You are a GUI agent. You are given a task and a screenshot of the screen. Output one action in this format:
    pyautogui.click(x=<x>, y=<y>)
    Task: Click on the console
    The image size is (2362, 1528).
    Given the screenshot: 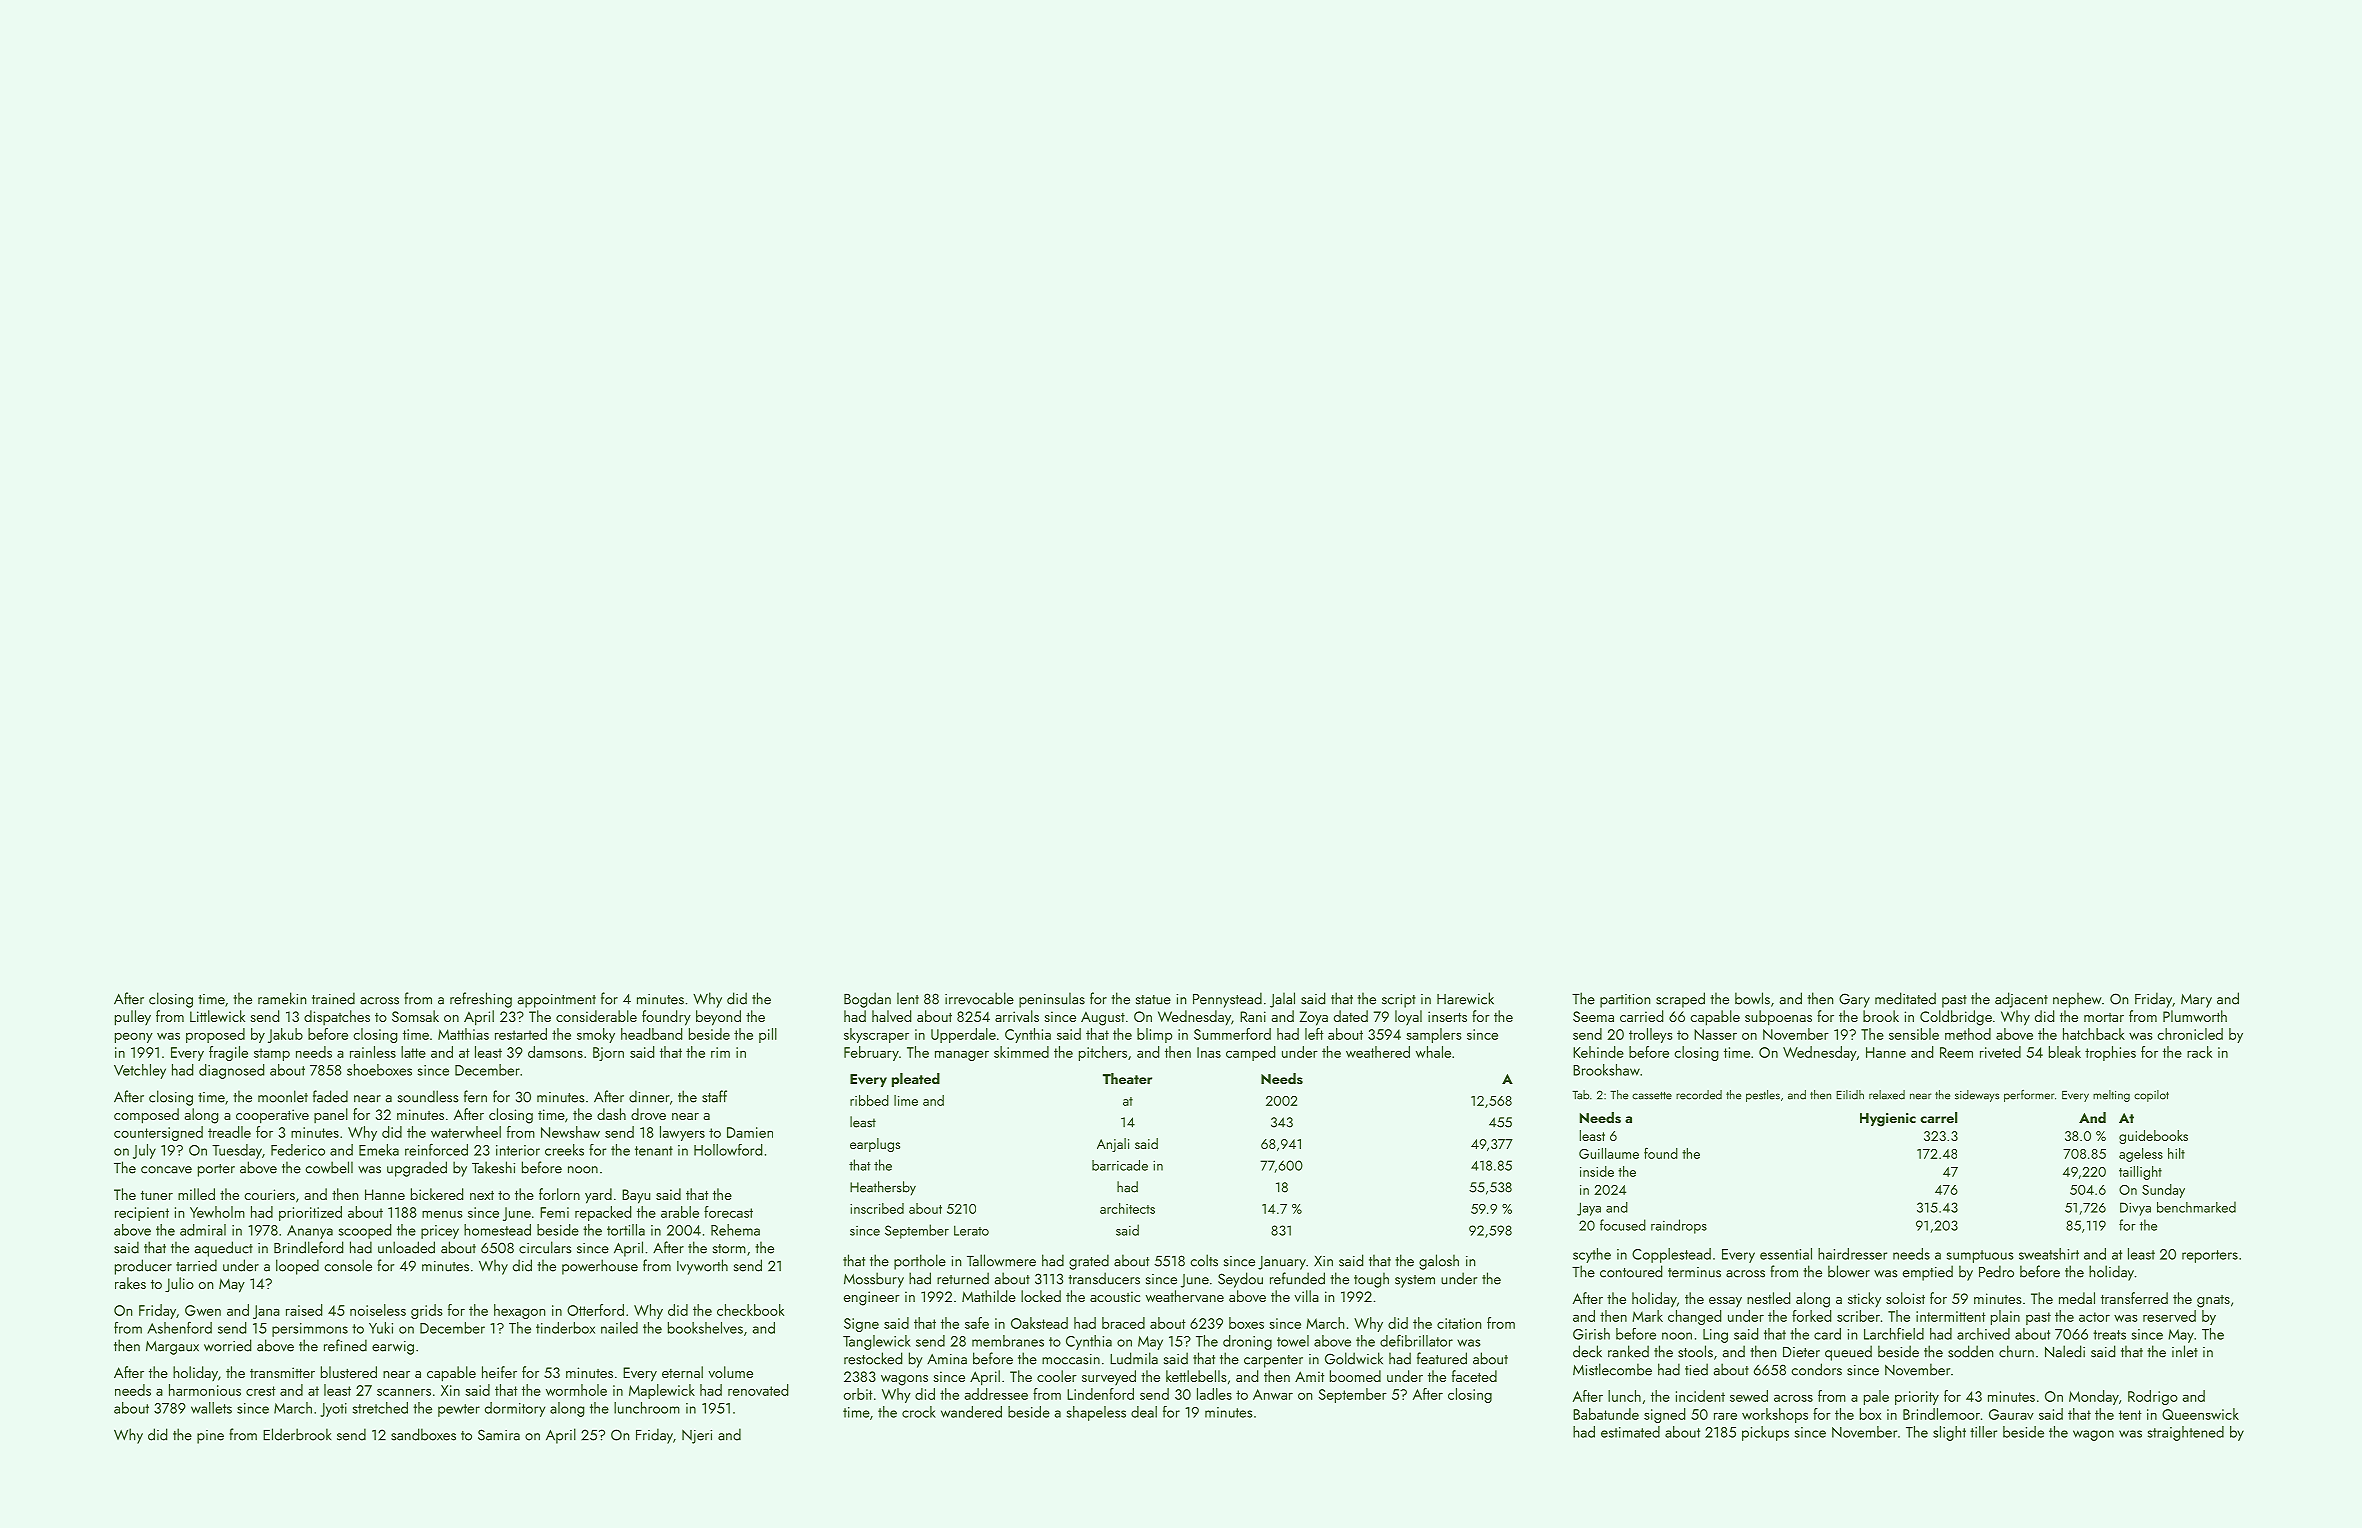 What is the action you would take?
    pyautogui.click(x=348, y=1265)
